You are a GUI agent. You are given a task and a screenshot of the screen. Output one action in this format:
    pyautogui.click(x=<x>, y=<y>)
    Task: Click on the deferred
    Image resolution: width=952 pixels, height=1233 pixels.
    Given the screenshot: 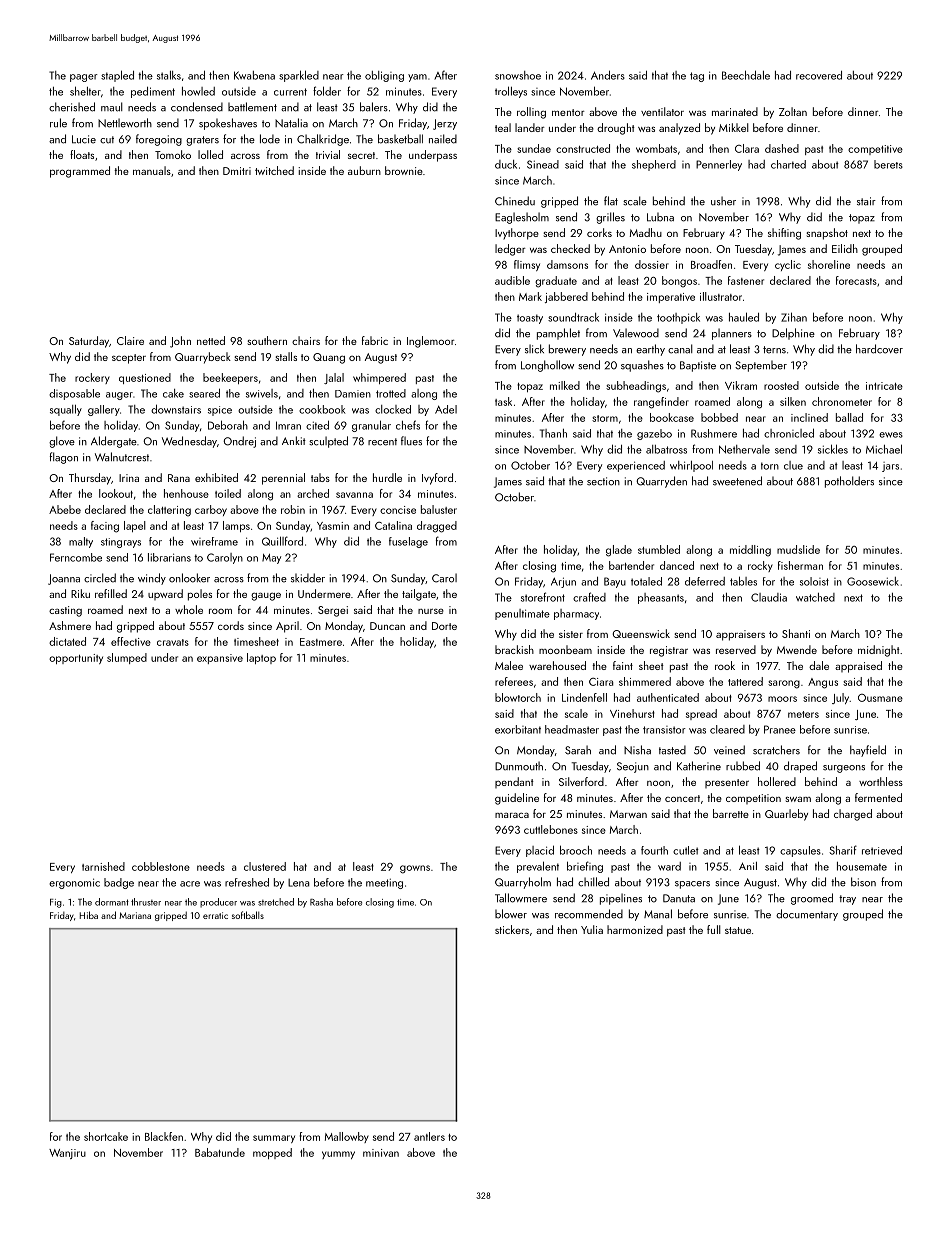 What is the action you would take?
    pyautogui.click(x=705, y=581)
